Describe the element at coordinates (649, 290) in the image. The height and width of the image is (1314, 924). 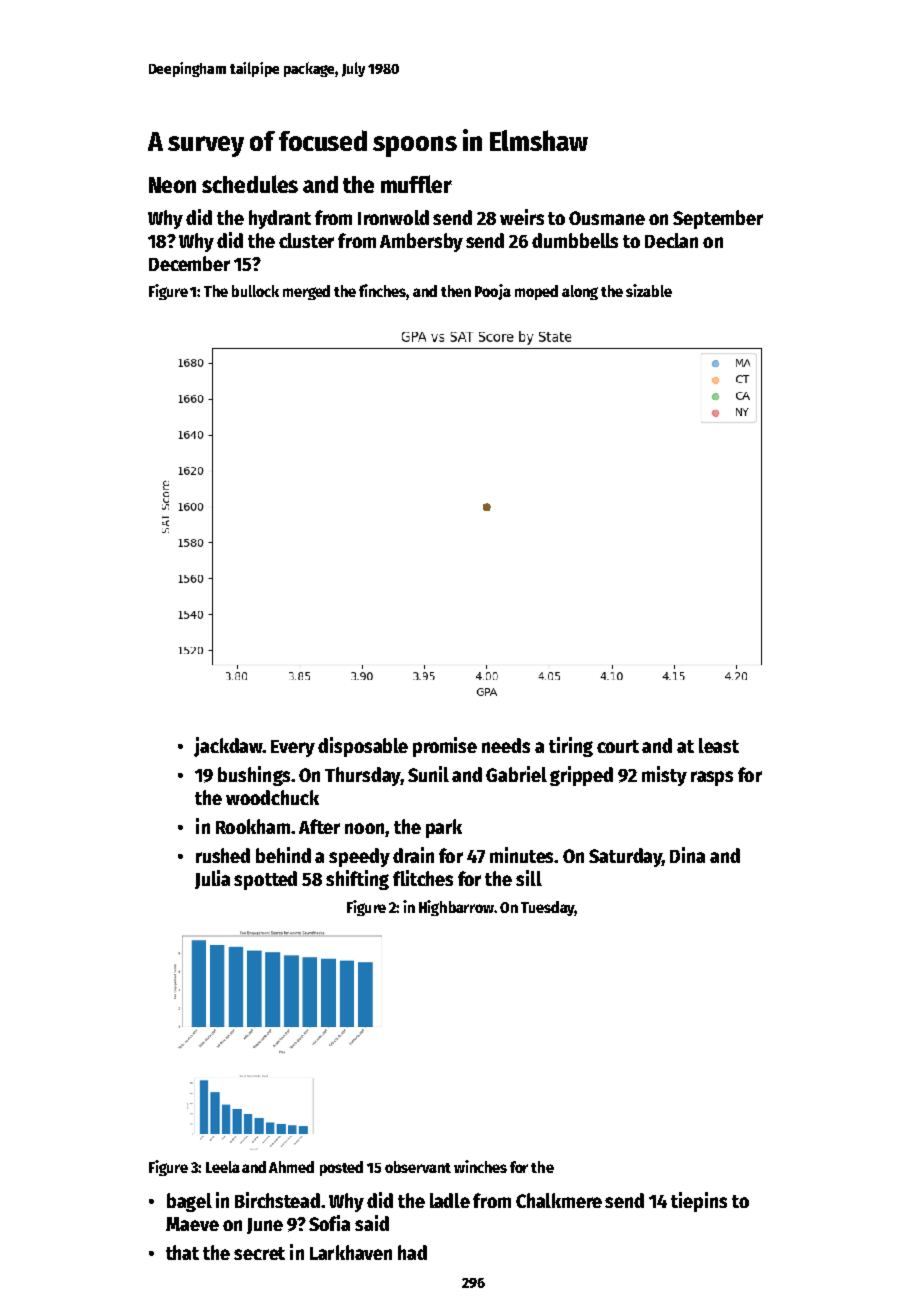
I see `sizable` at that location.
